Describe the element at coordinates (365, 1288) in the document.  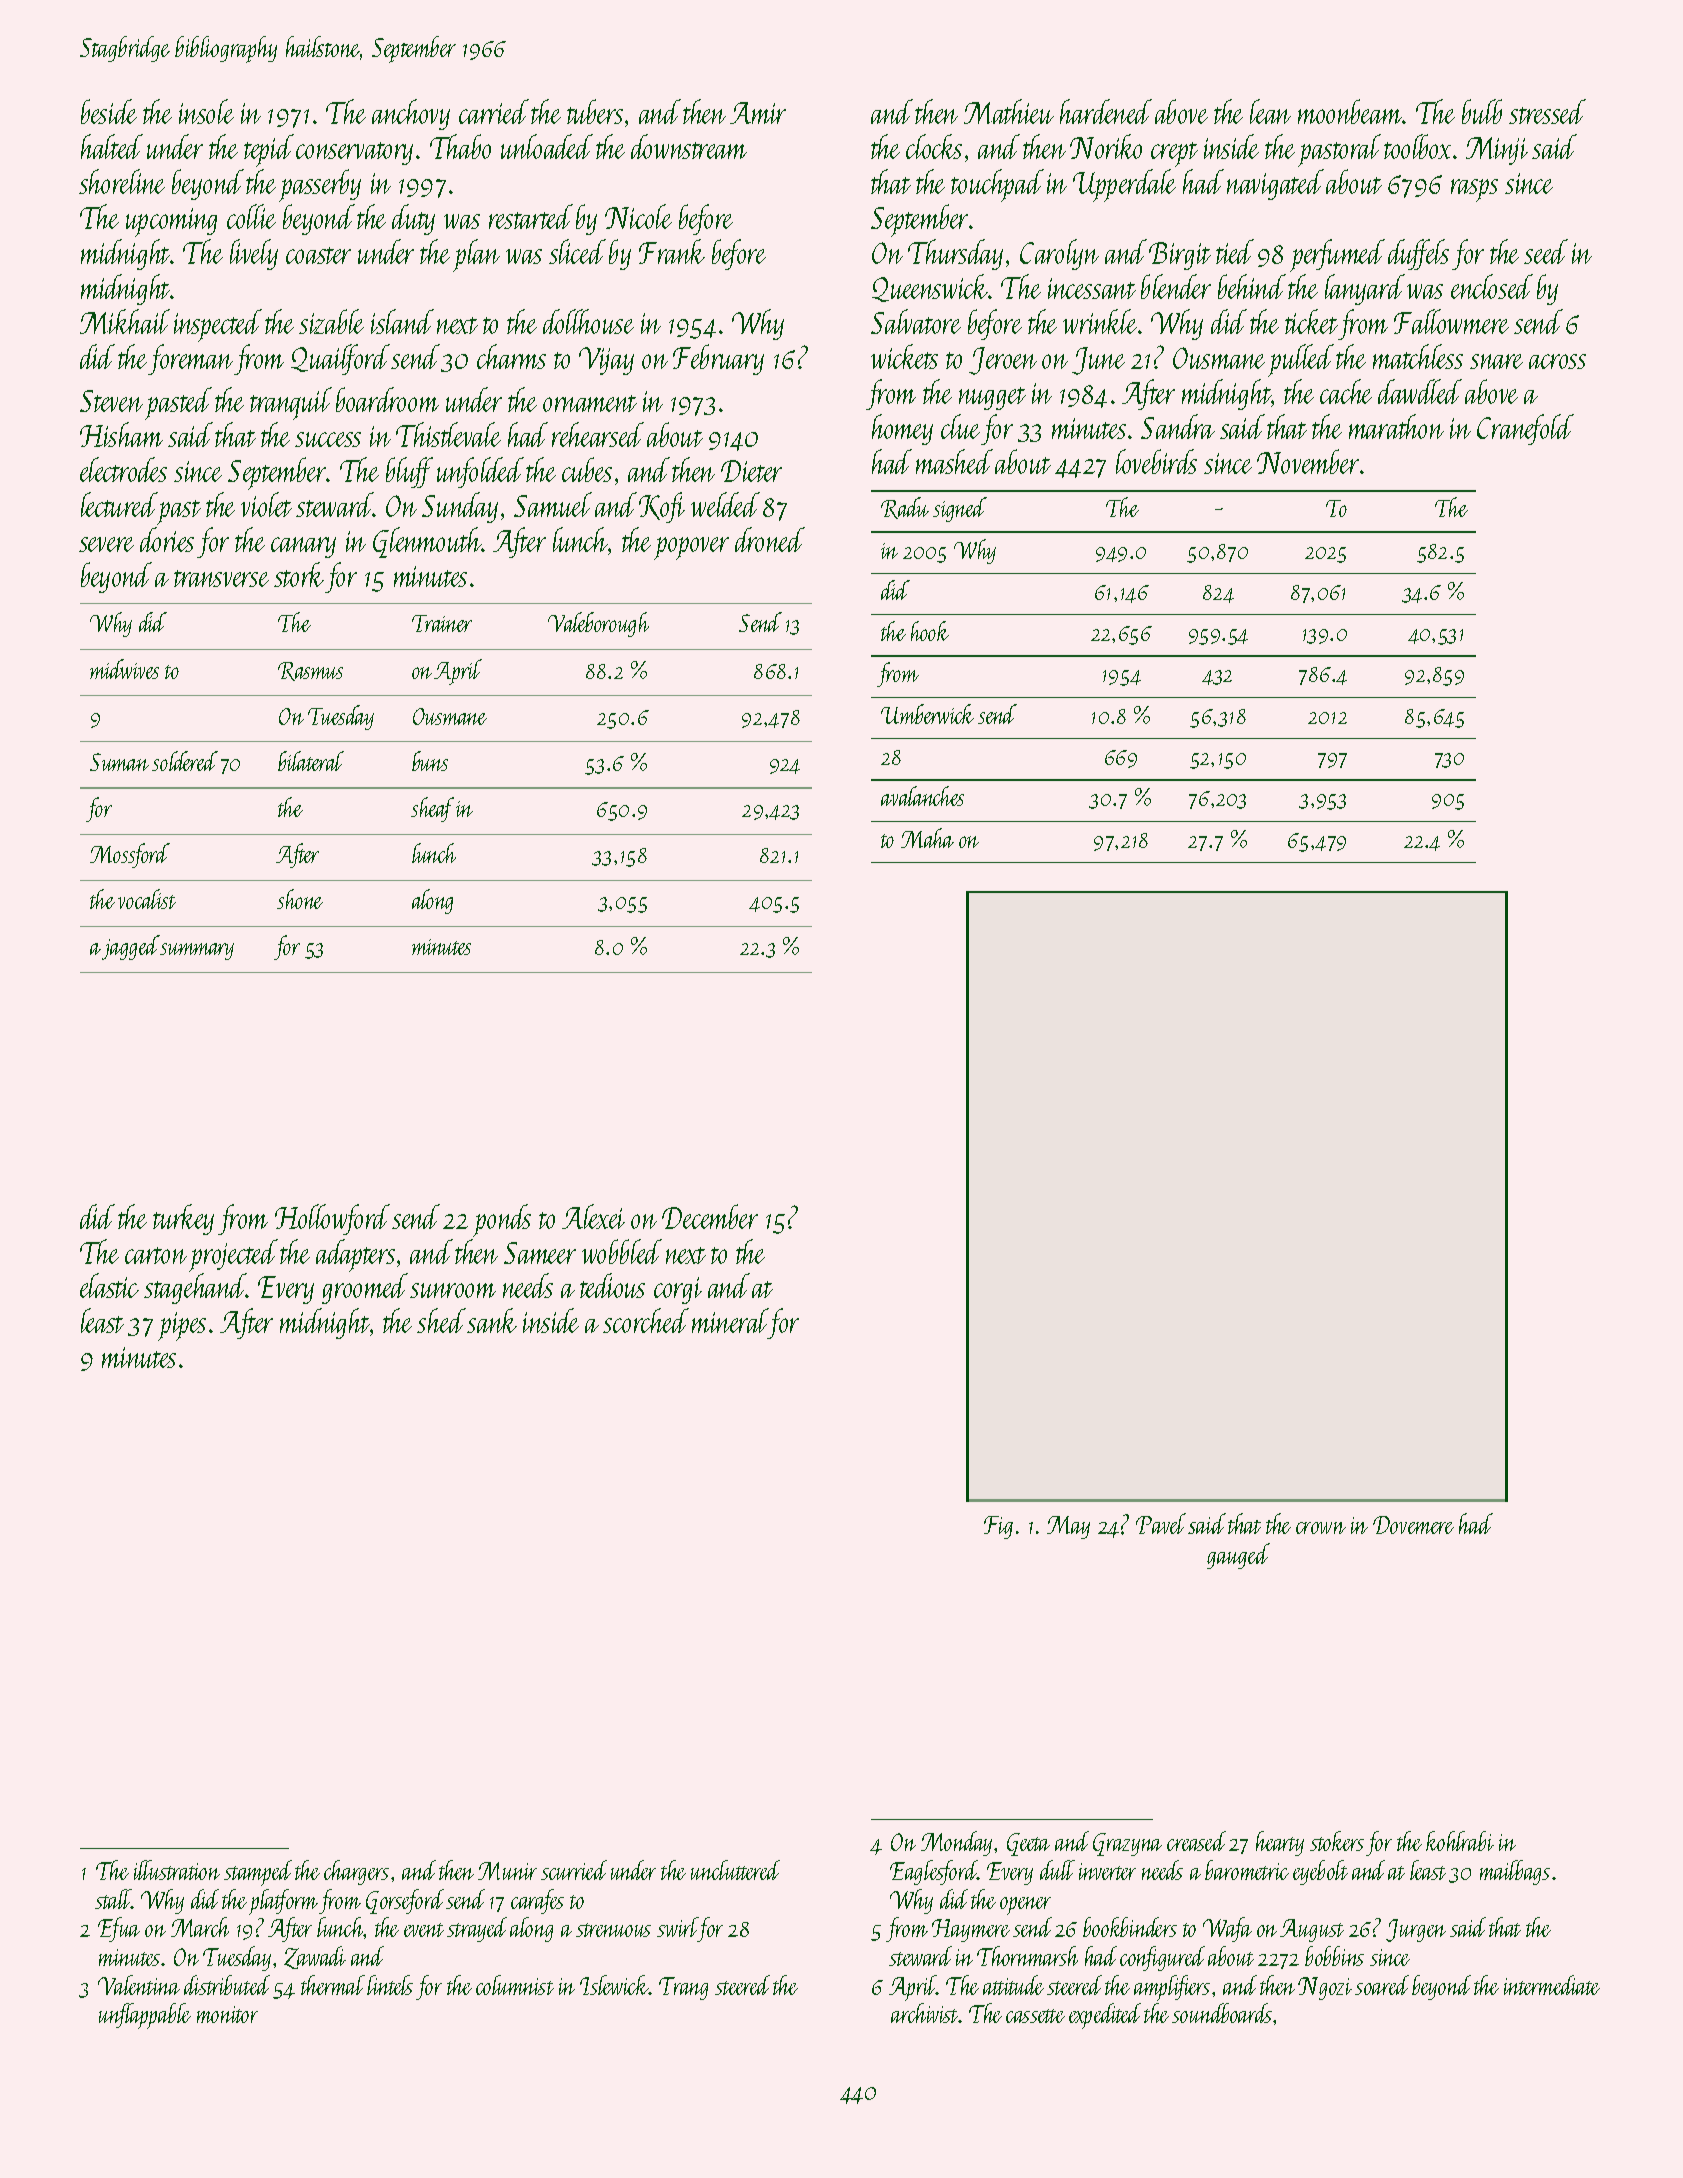
I see `groomed` at that location.
